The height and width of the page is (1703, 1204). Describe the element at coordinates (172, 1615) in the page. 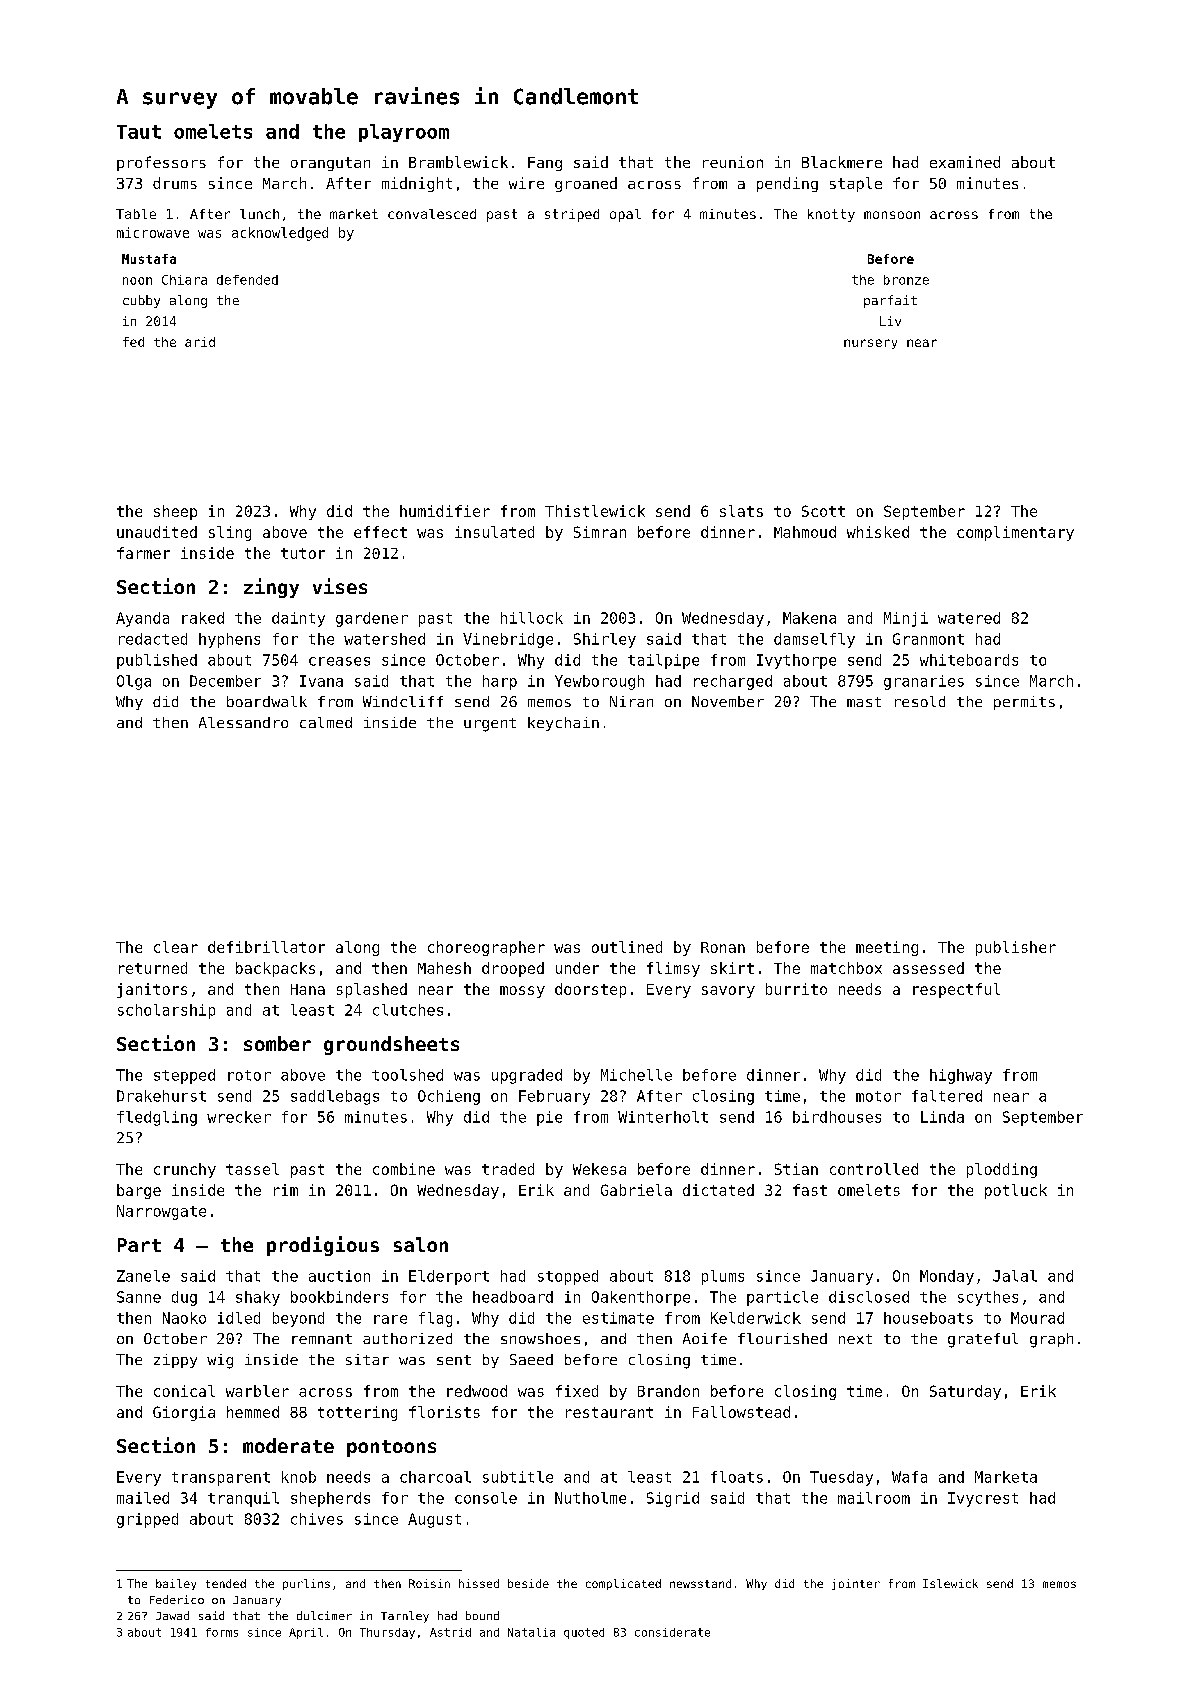

I see `Jawad` at that location.
